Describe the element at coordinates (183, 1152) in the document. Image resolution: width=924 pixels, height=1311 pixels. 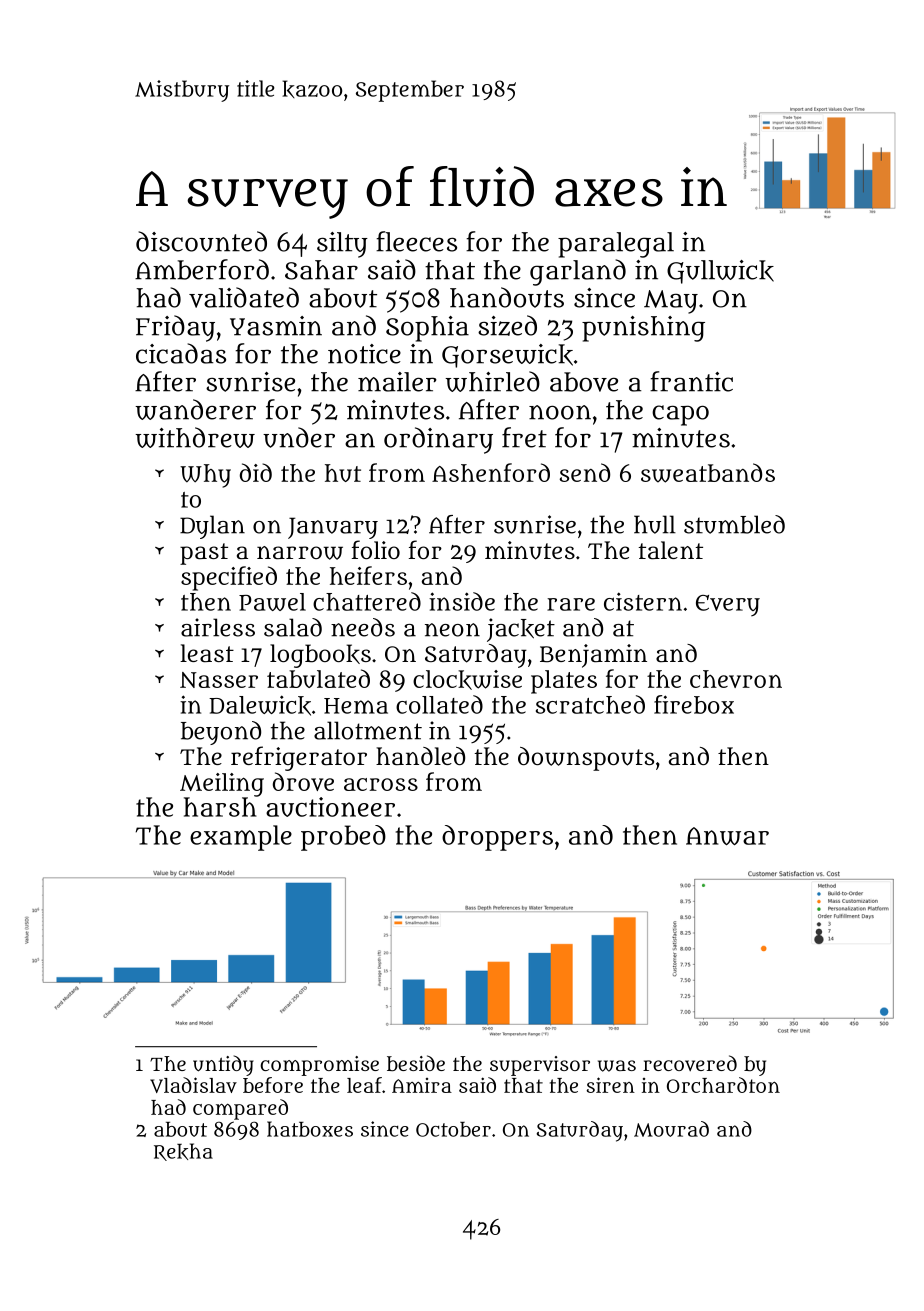
I see `Rekha` at that location.
